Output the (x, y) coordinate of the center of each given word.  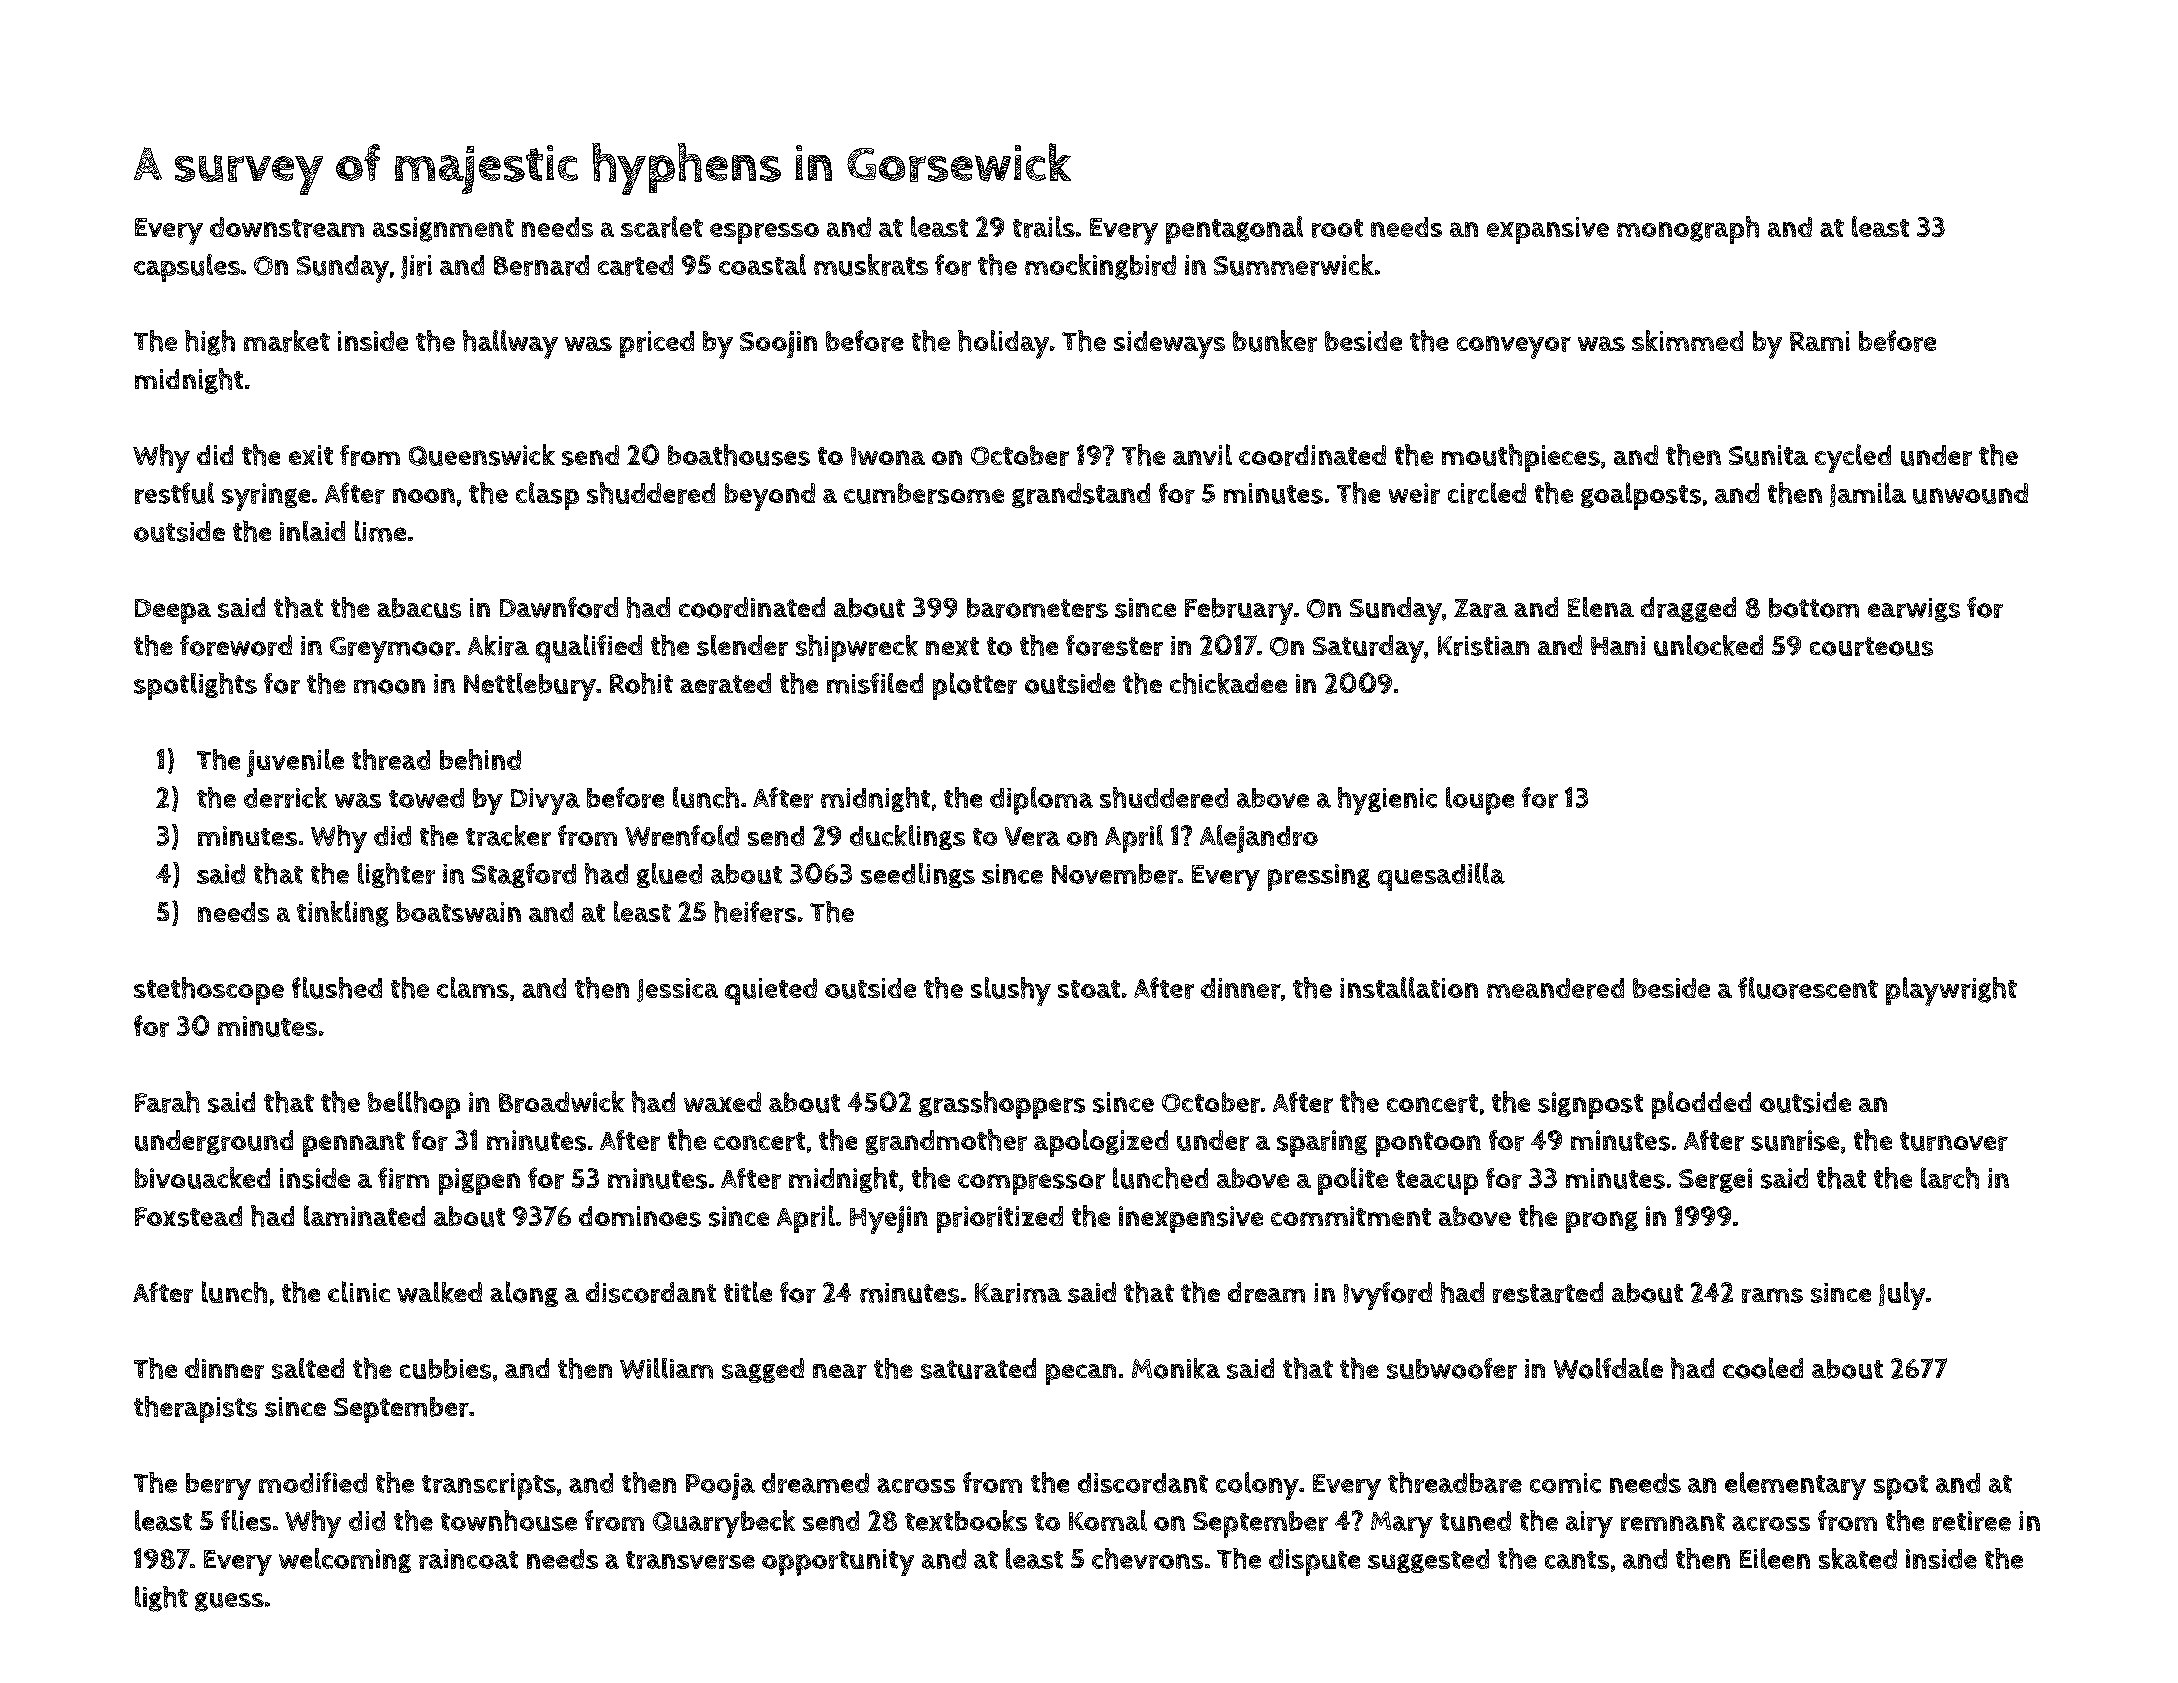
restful (174, 493)
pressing (1319, 877)
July (1902, 1296)
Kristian (1483, 646)
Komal (1108, 1520)
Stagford (524, 875)
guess (229, 1602)
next (952, 646)
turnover (1954, 1141)
